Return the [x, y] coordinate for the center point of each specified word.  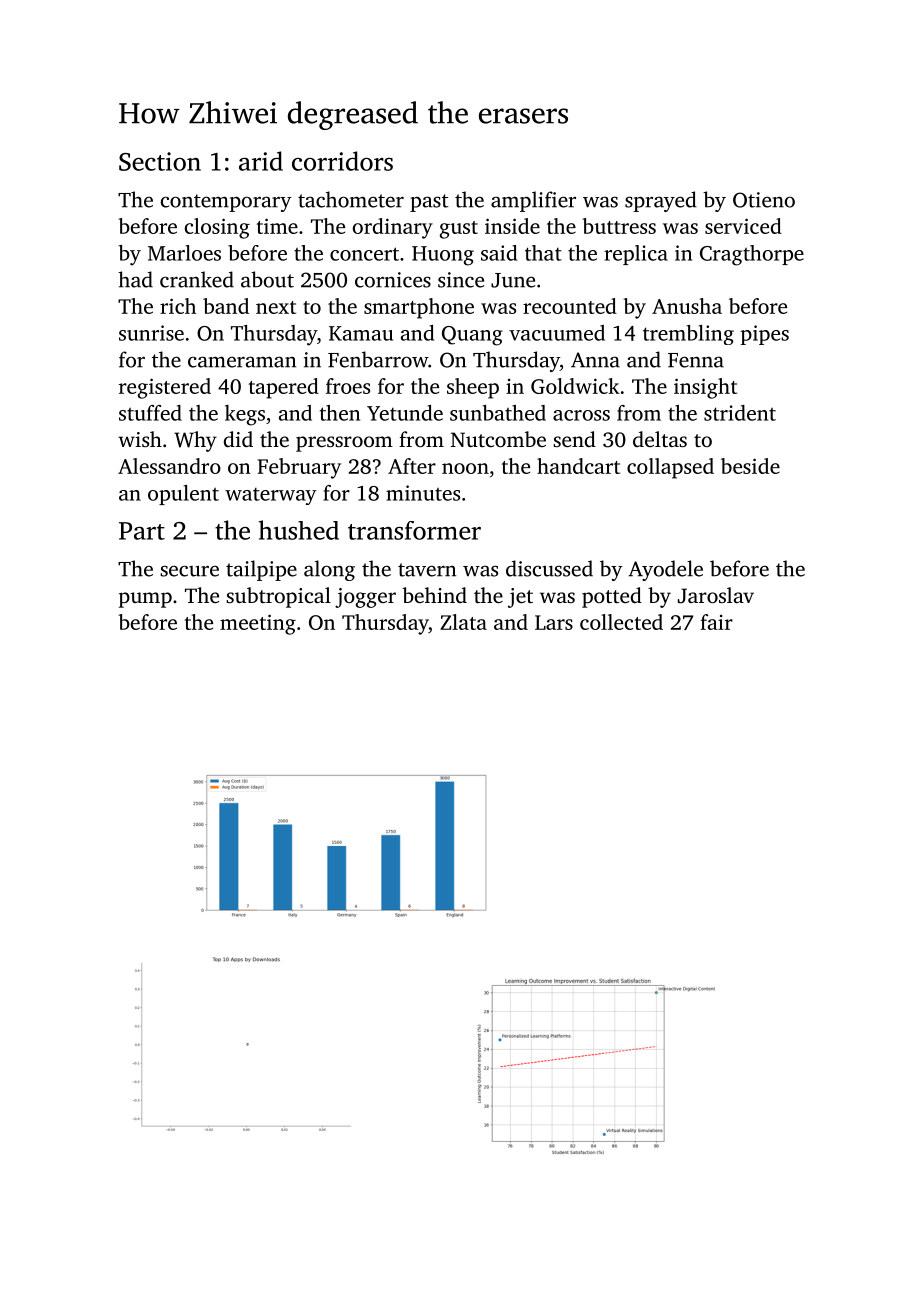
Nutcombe [498, 439]
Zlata [463, 622]
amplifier [533, 201]
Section [160, 161]
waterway [271, 496]
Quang [472, 336]
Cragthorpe [752, 255]
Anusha [687, 306]
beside [750, 466]
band [226, 306]
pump [145, 600]
